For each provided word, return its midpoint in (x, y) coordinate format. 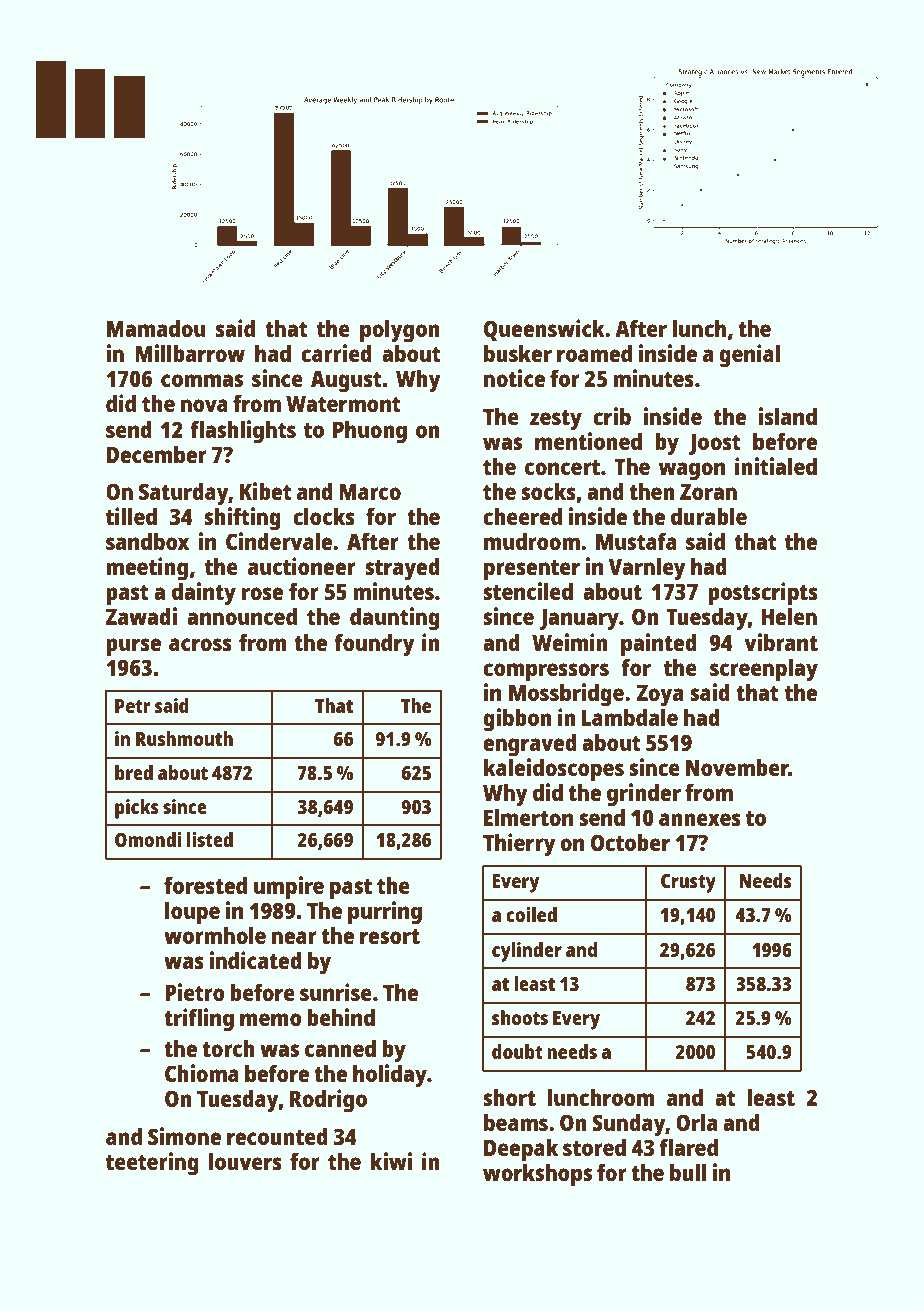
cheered (522, 516)
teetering (152, 1164)
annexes (700, 819)
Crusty (688, 883)
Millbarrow (190, 353)
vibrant (781, 642)
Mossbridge (566, 695)
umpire (289, 888)
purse (133, 647)
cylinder (527, 952)
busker (518, 353)
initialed (776, 466)
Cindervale (279, 541)
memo (271, 1019)
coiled (531, 914)
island (788, 416)
